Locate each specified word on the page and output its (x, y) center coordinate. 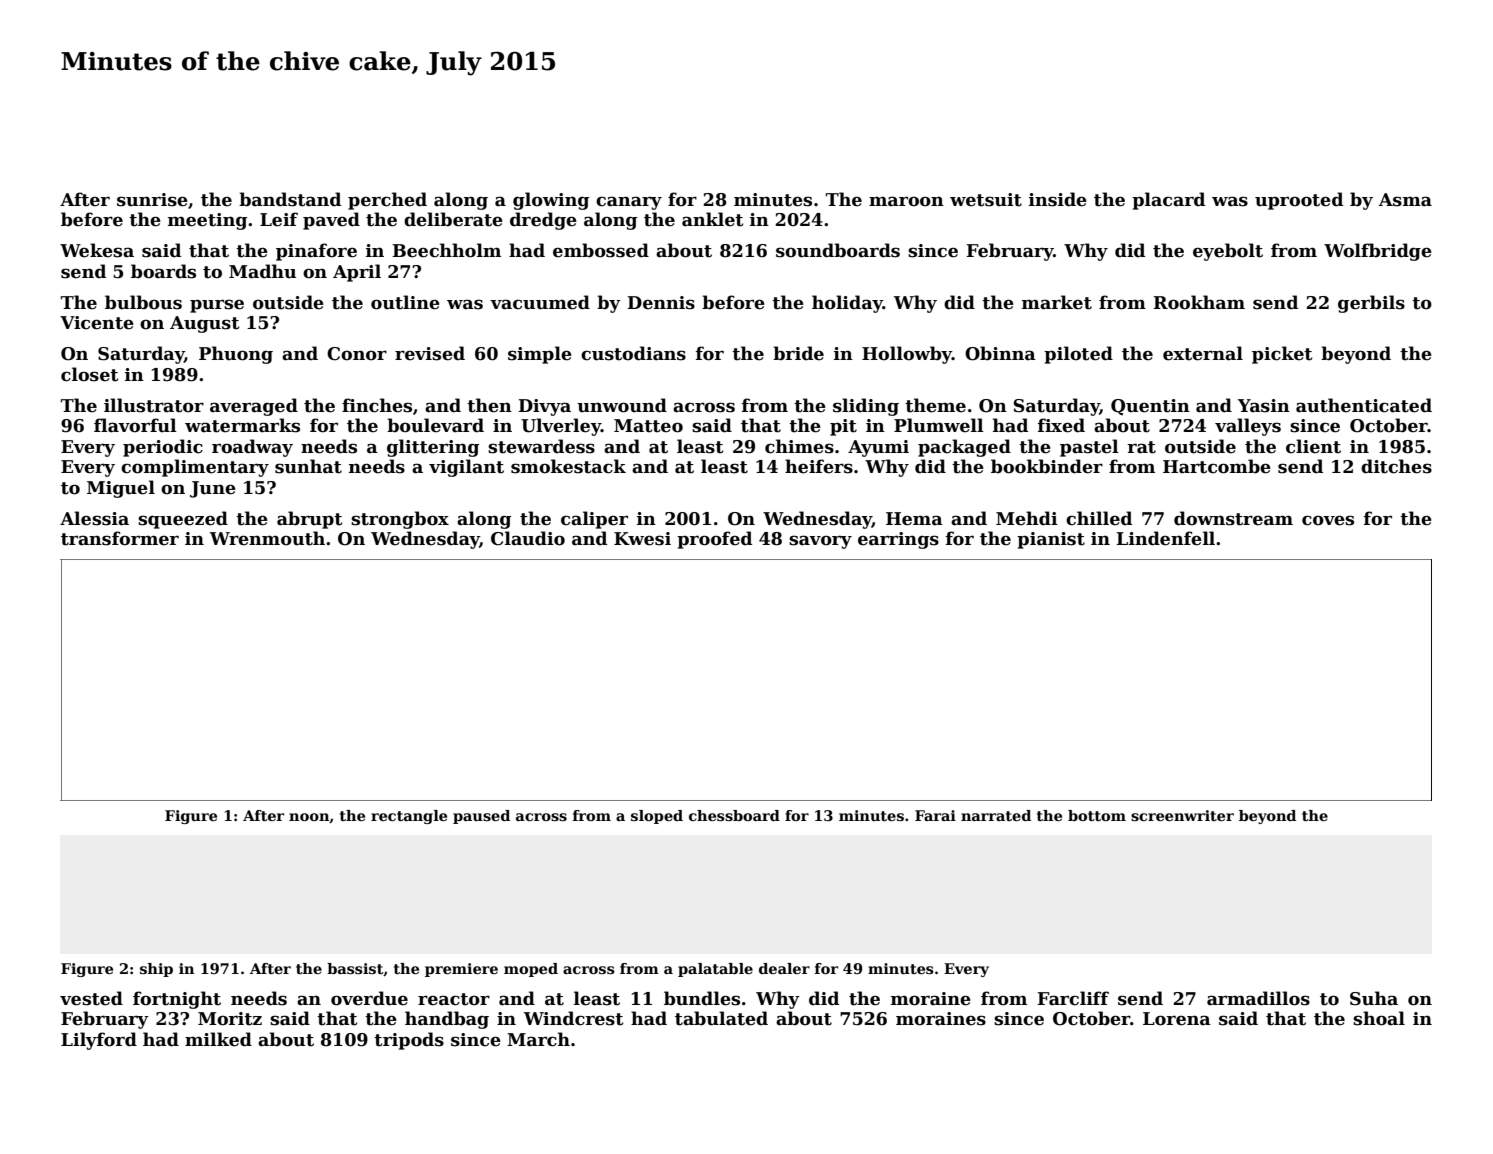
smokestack (568, 466)
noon (309, 817)
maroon (906, 201)
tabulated (721, 1018)
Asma (1405, 200)
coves (1328, 520)
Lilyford (99, 1041)
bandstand (290, 199)
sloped (657, 817)
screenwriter (1182, 815)
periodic (163, 448)
